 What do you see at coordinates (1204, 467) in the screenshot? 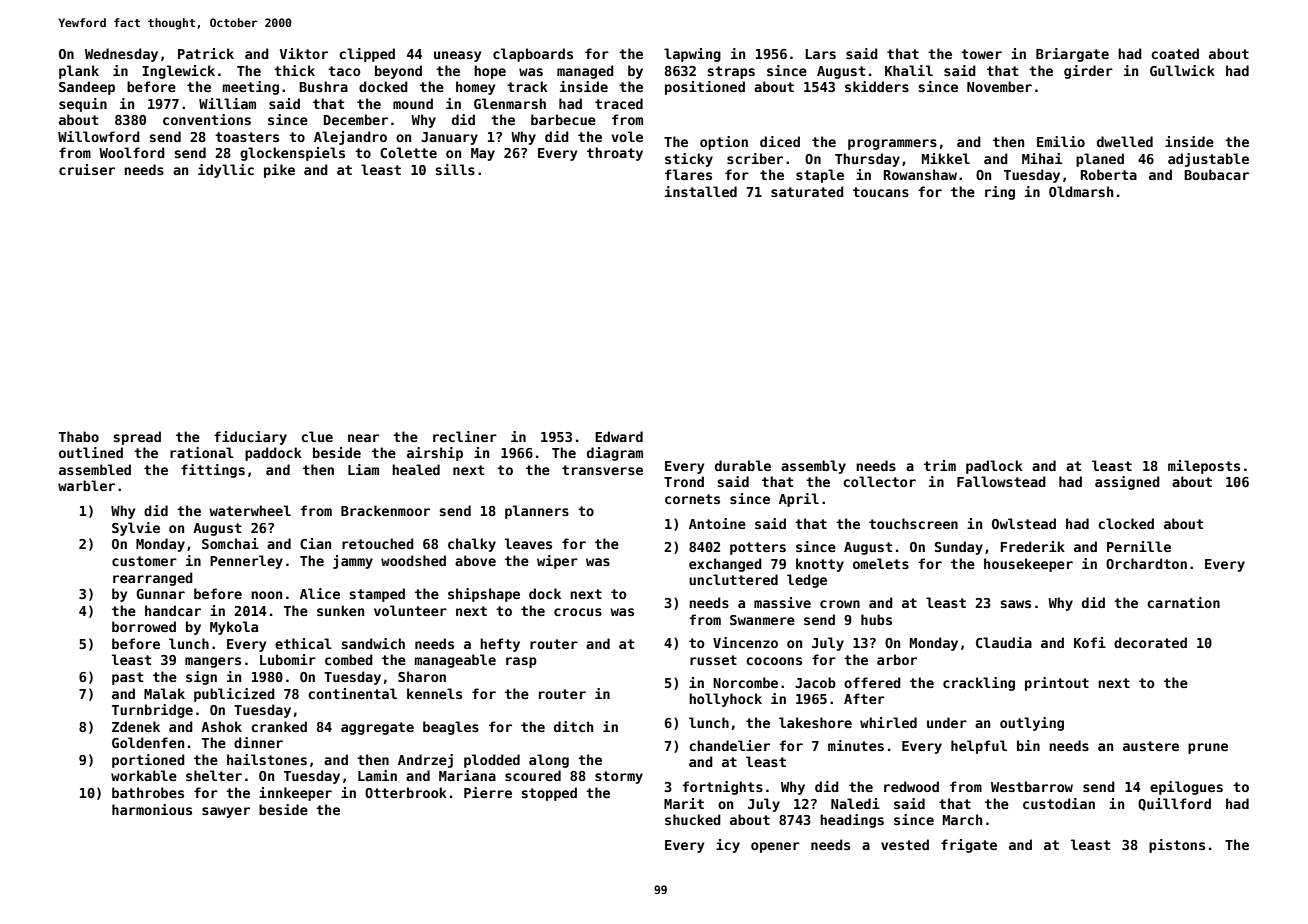
I see `mileposts` at bounding box center [1204, 467].
